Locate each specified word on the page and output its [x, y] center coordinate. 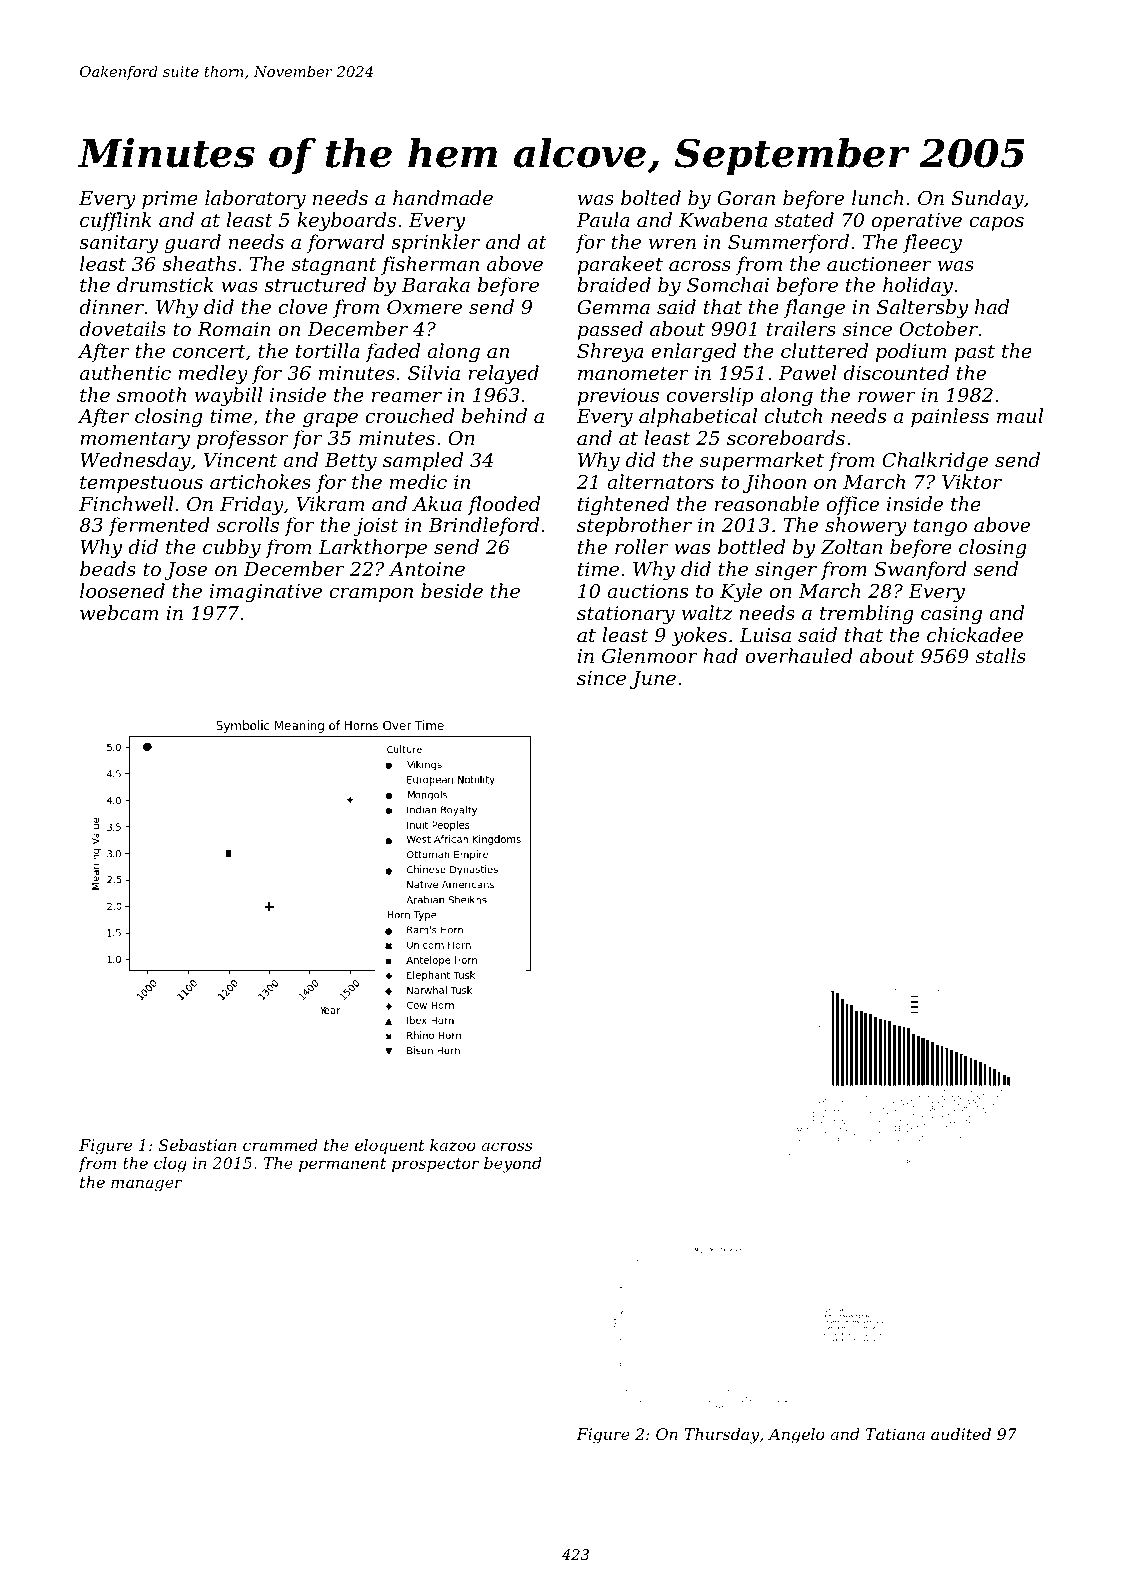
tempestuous [141, 484]
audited [961, 1434]
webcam [119, 612]
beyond [513, 1165]
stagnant [334, 266]
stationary [626, 615]
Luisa [765, 635]
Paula [603, 219]
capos [996, 224]
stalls [1001, 655]
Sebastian [197, 1145]
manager [146, 1185]
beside [452, 590]
